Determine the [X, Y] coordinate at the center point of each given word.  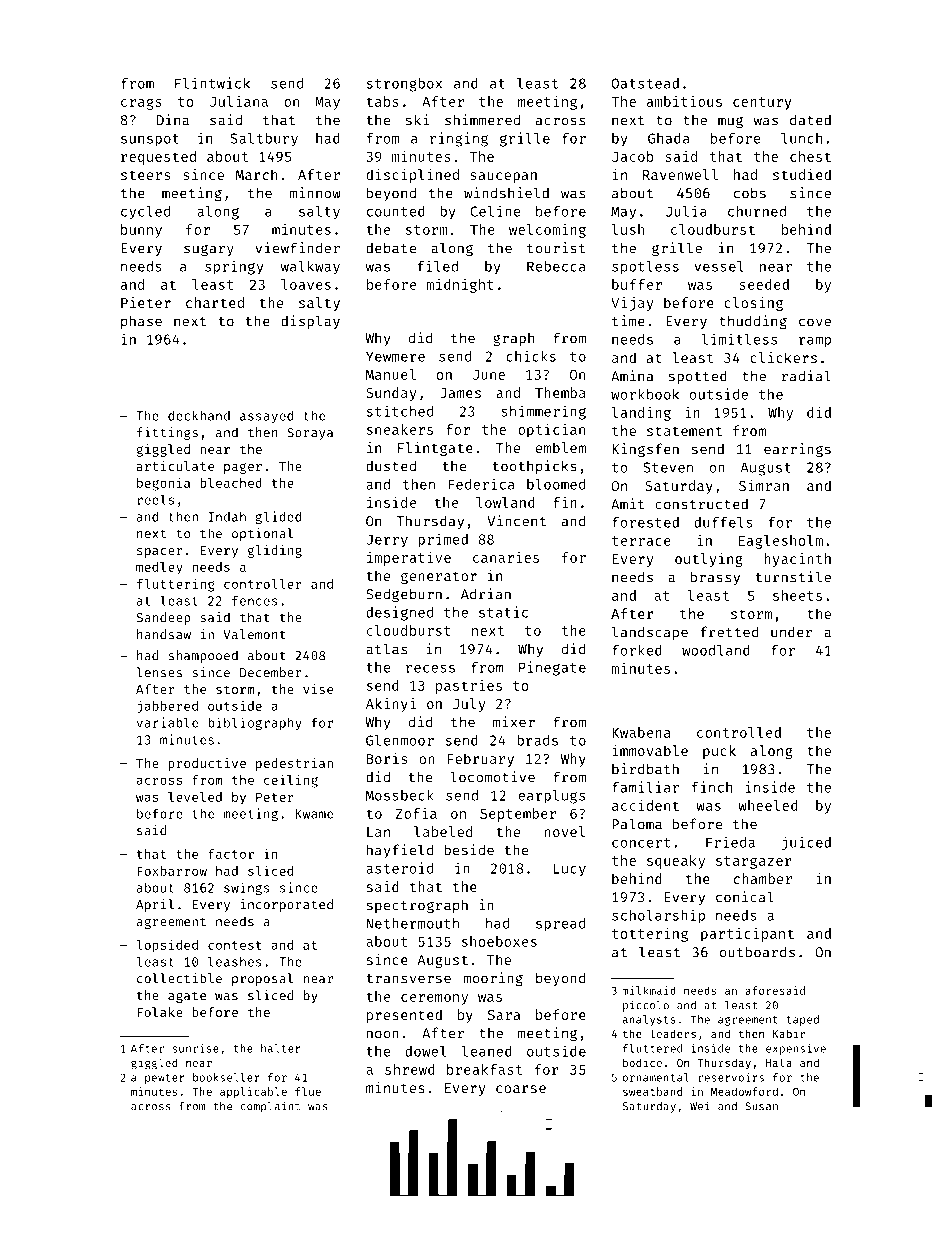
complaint [270, 1107]
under [791, 632]
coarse [521, 1089]
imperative [409, 558]
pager [243, 468]
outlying [709, 560]
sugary [209, 251]
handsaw [164, 634]
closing [753, 304]
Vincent [516, 521]
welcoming [547, 231]
